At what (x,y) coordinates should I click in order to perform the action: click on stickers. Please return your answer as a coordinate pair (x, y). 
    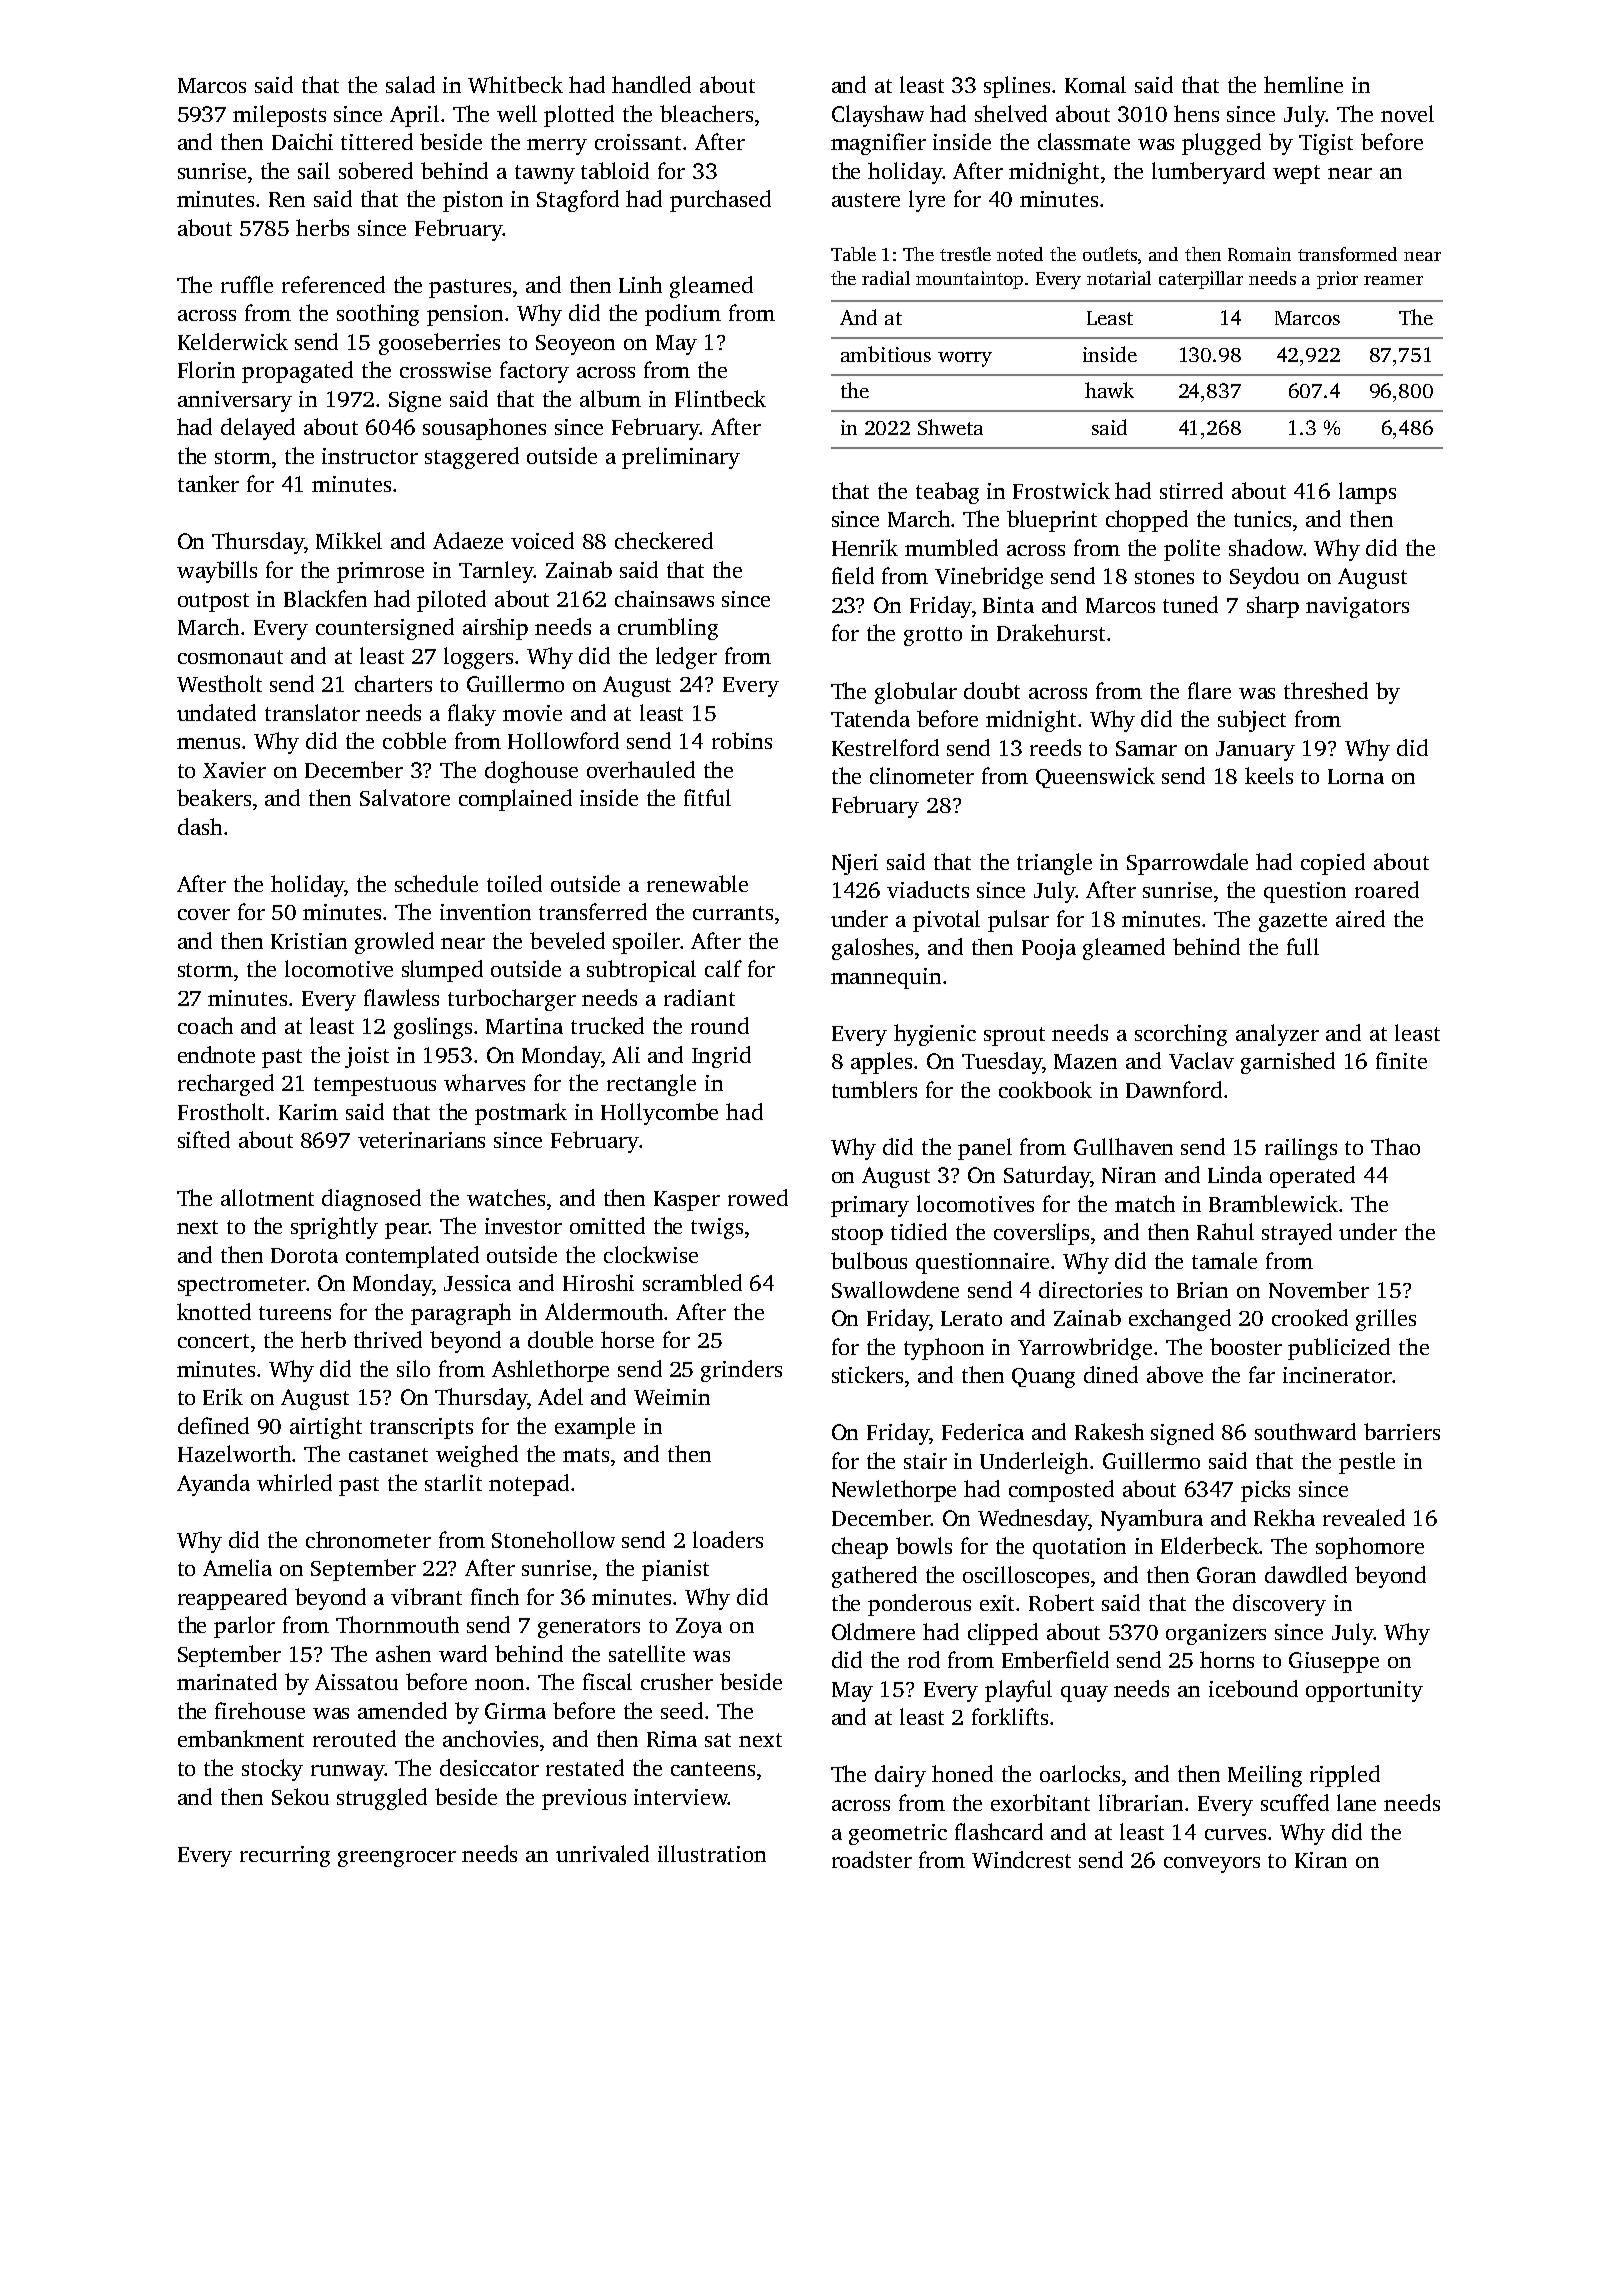
    Looking at the image, I should click on (867, 1374).
